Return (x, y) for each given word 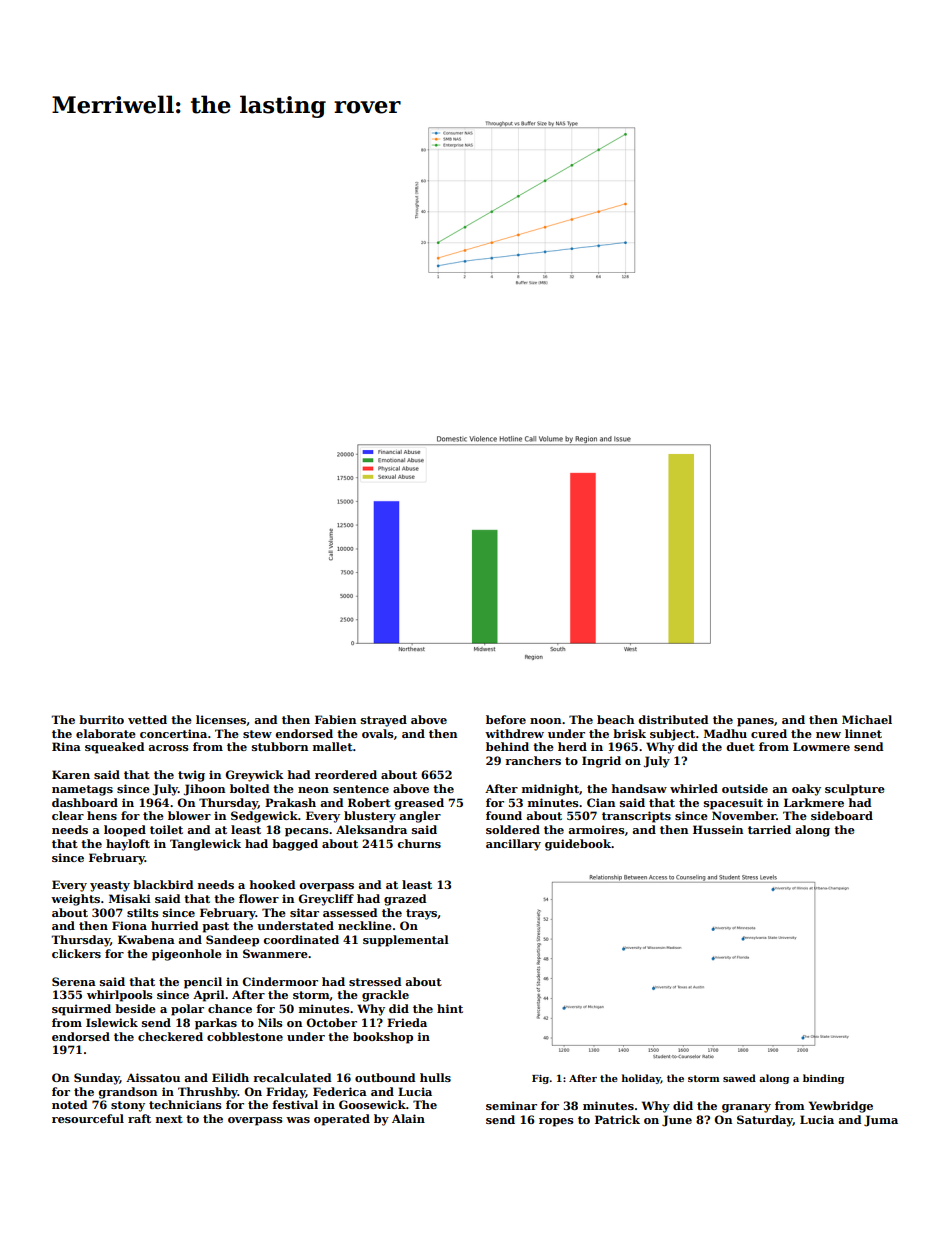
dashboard (85, 802)
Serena (74, 981)
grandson (127, 1093)
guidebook (578, 845)
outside (745, 788)
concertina (173, 733)
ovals (378, 733)
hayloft (128, 845)
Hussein (718, 829)
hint (450, 1008)
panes (755, 722)
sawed (739, 1078)
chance (230, 1008)
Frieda (407, 1022)
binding (823, 1079)
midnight (550, 790)
